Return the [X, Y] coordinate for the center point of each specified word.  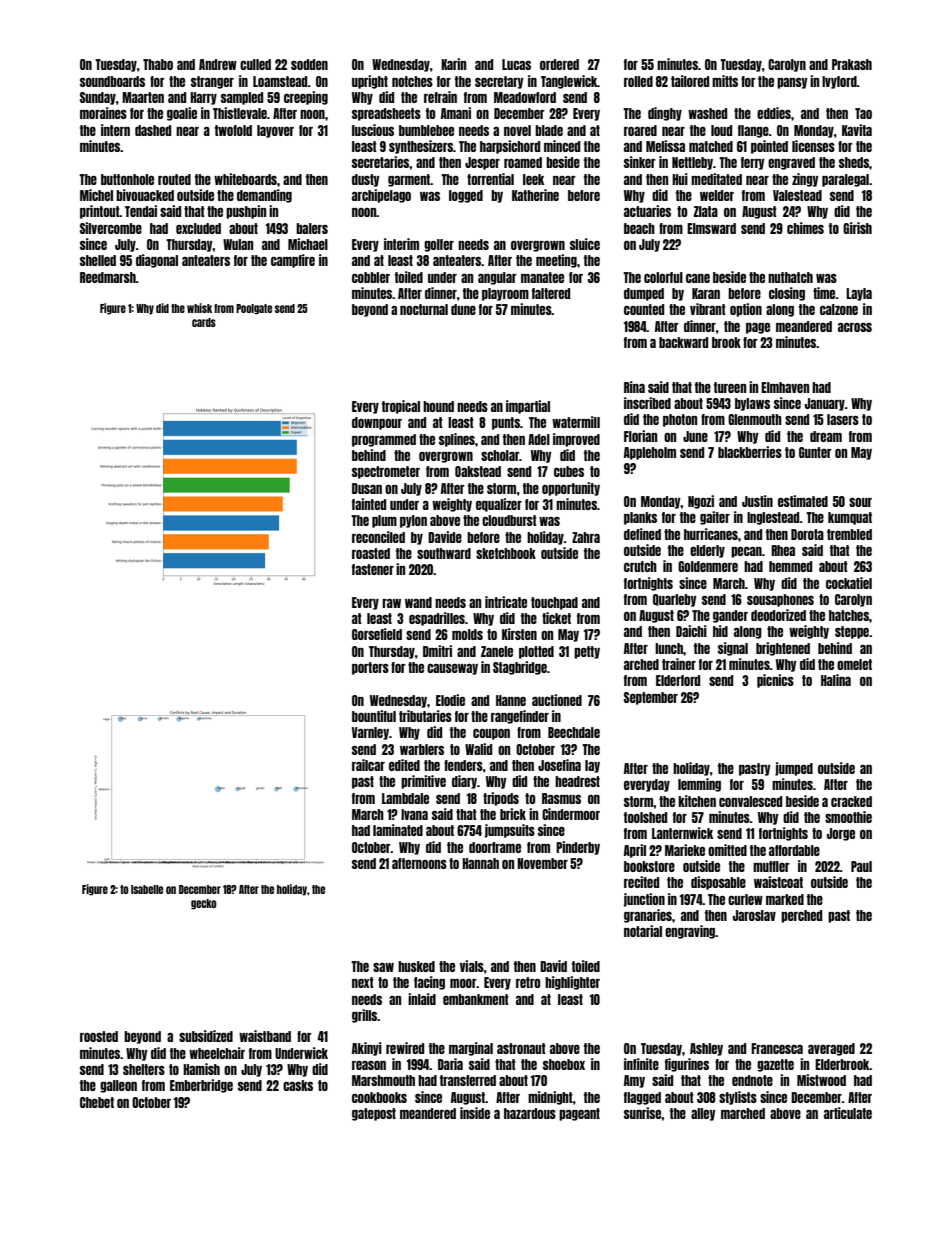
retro [528, 982]
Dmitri [437, 651]
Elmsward [711, 228]
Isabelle [147, 889]
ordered [559, 64]
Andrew [218, 64]
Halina [836, 680]
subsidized [206, 1036]
